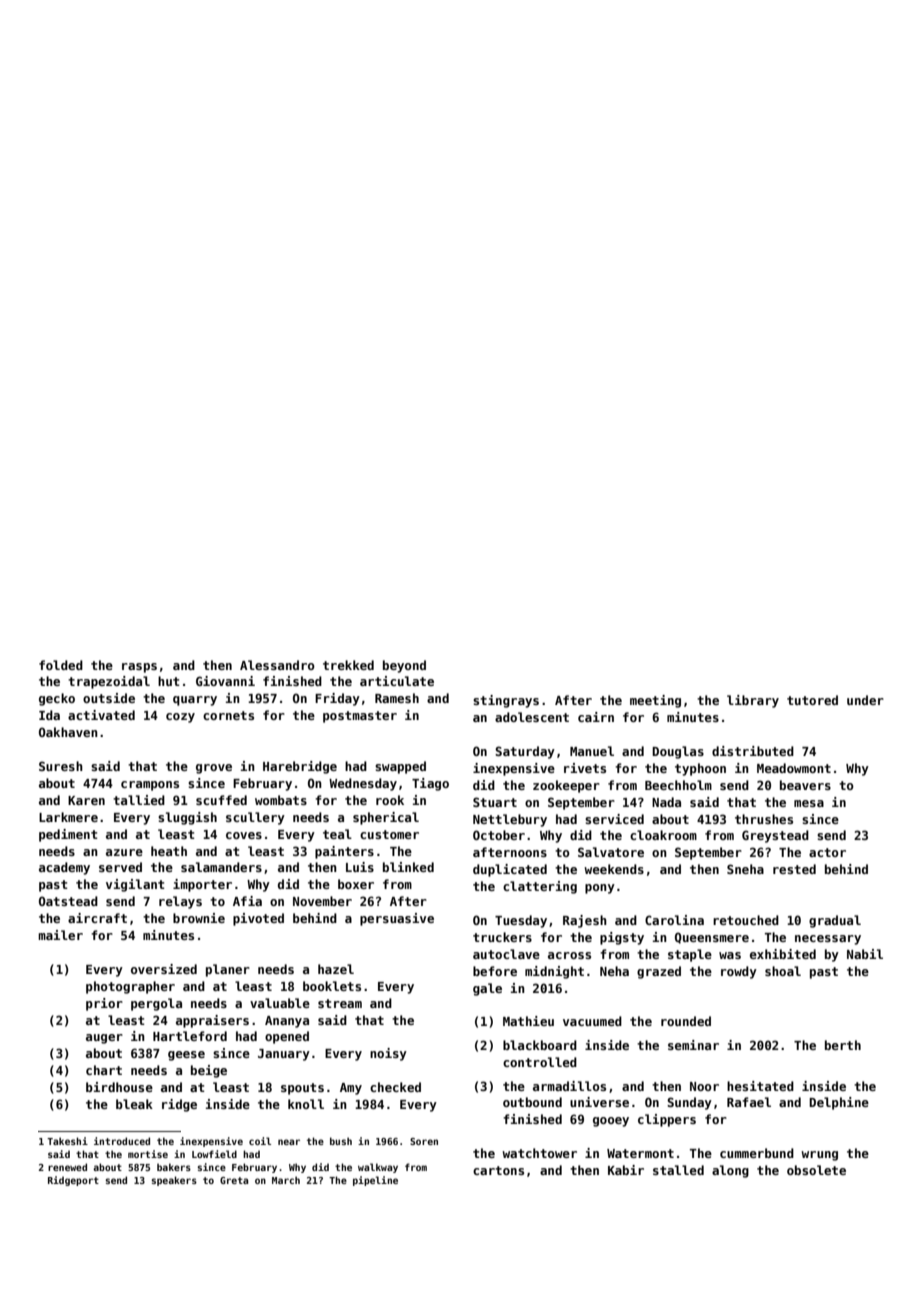 The image size is (924, 1308). What do you see at coordinates (214, 1154) in the page?
I see `Lowfield` at bounding box center [214, 1154].
